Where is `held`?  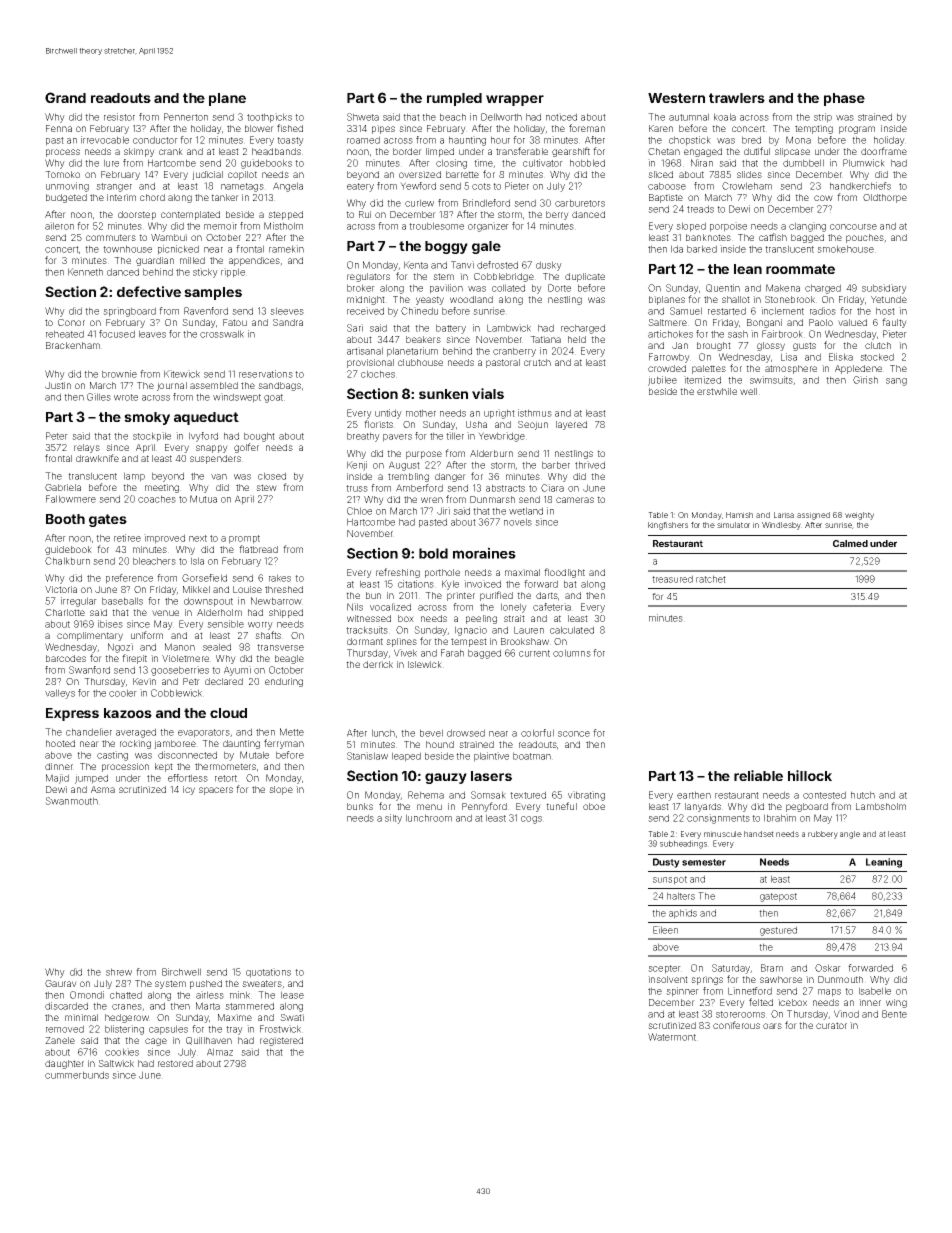 held is located at coordinates (577, 339).
